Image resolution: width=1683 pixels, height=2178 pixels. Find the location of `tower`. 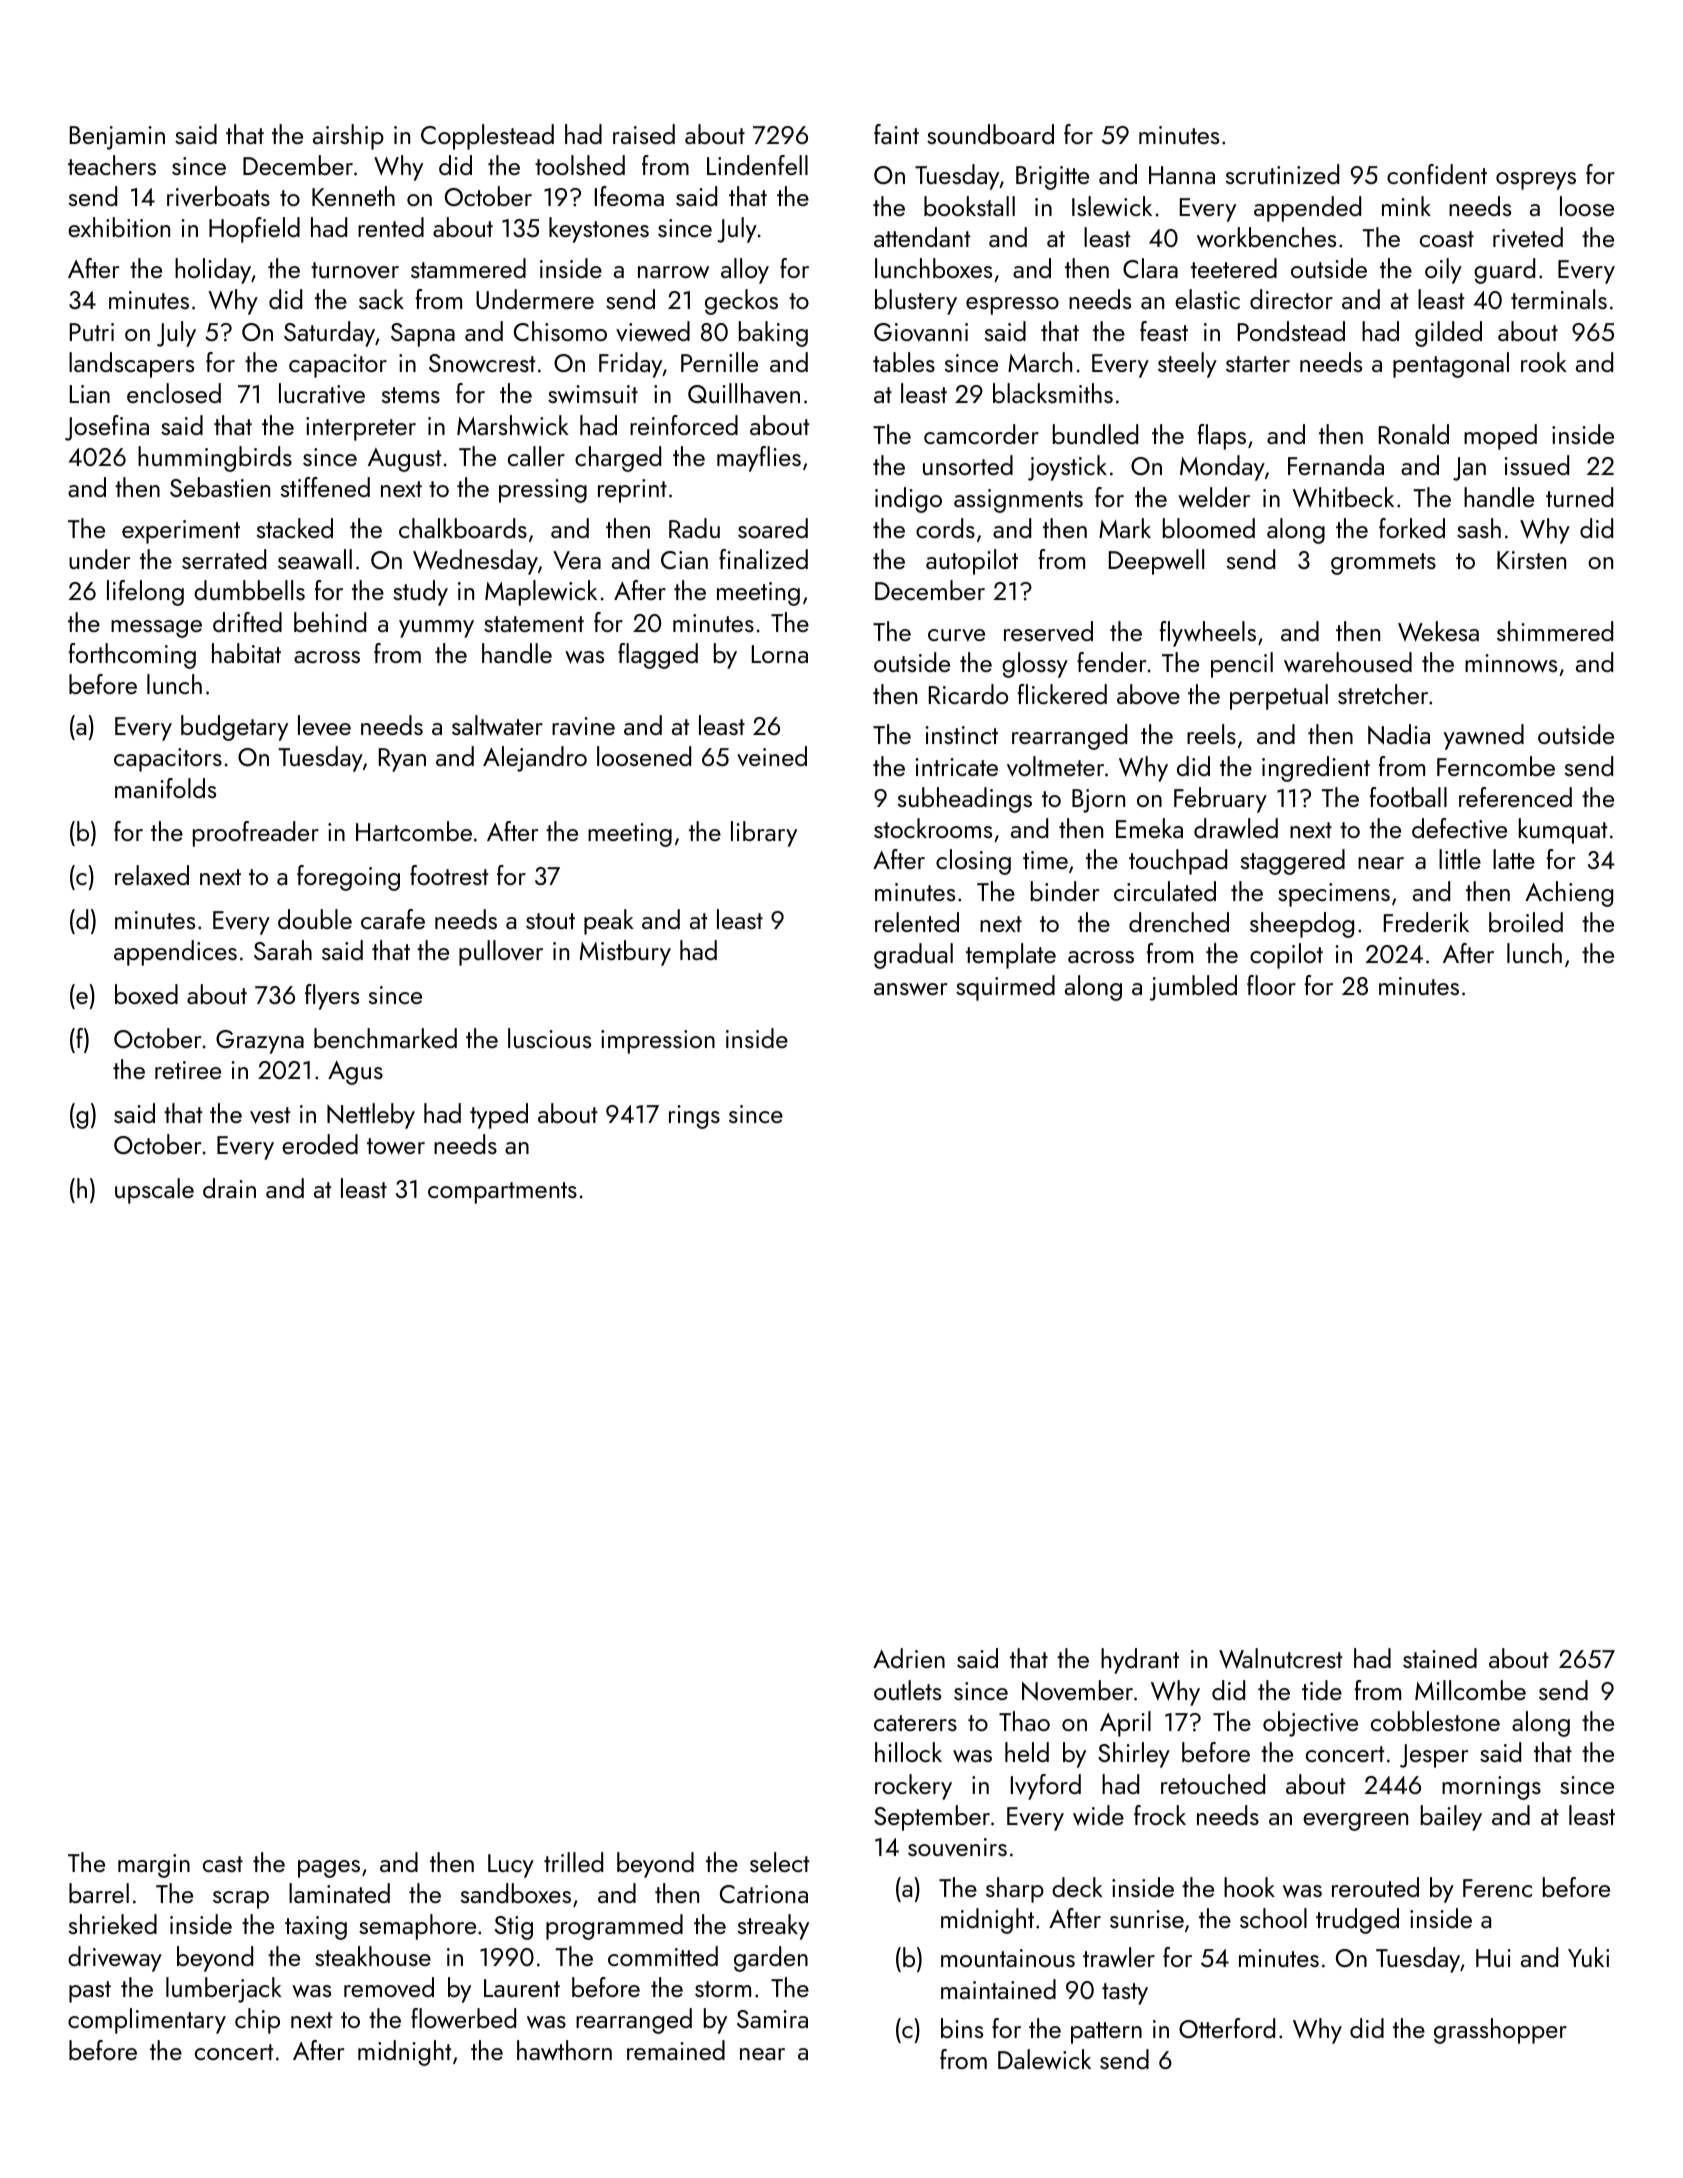

tower is located at coordinates (396, 1146).
